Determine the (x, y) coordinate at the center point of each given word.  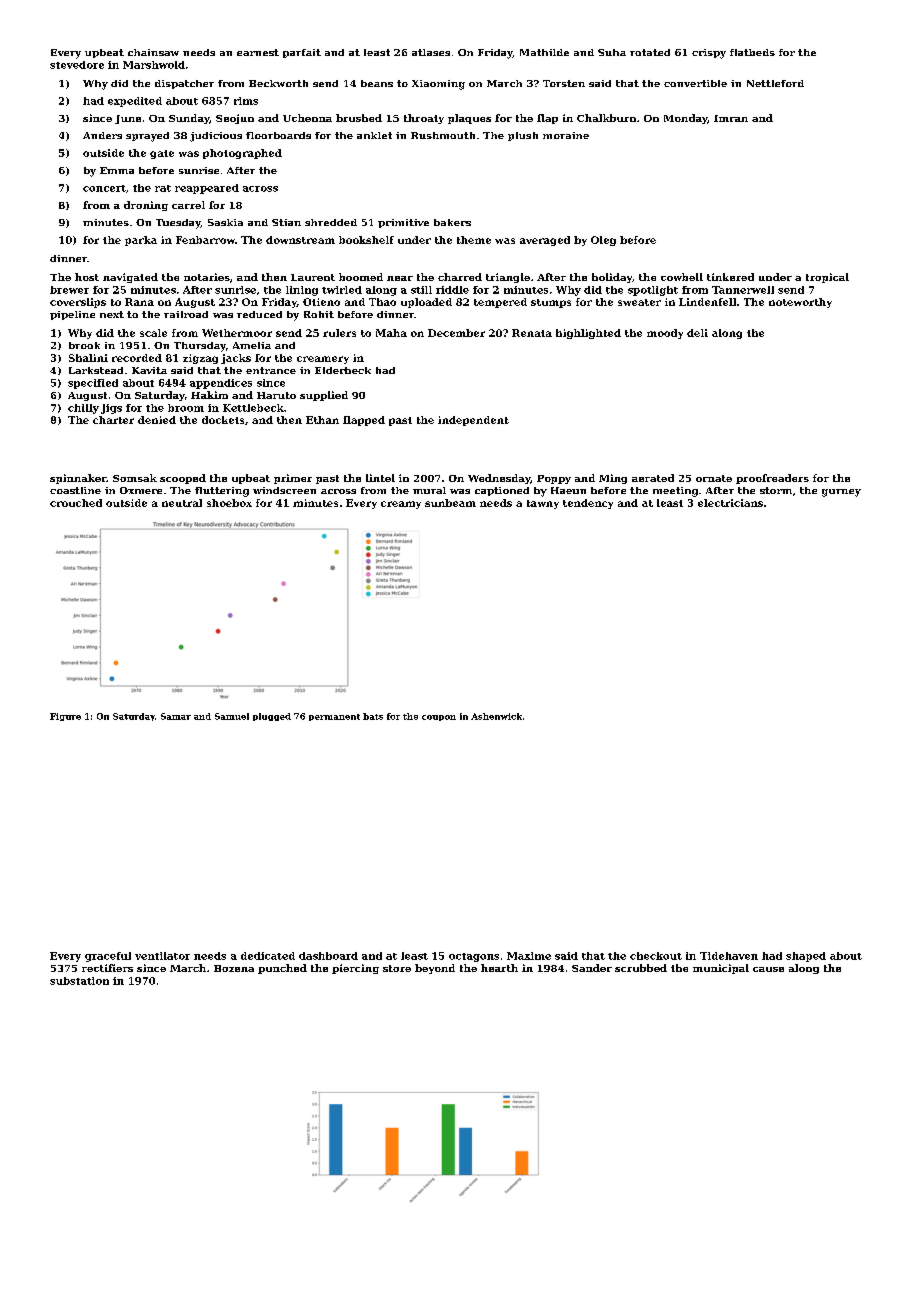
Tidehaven (729, 956)
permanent (334, 717)
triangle (508, 278)
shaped (806, 957)
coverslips (78, 303)
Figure (65, 717)
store (397, 968)
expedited (135, 102)
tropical (827, 278)
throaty (424, 119)
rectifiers (107, 968)
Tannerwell (743, 290)
